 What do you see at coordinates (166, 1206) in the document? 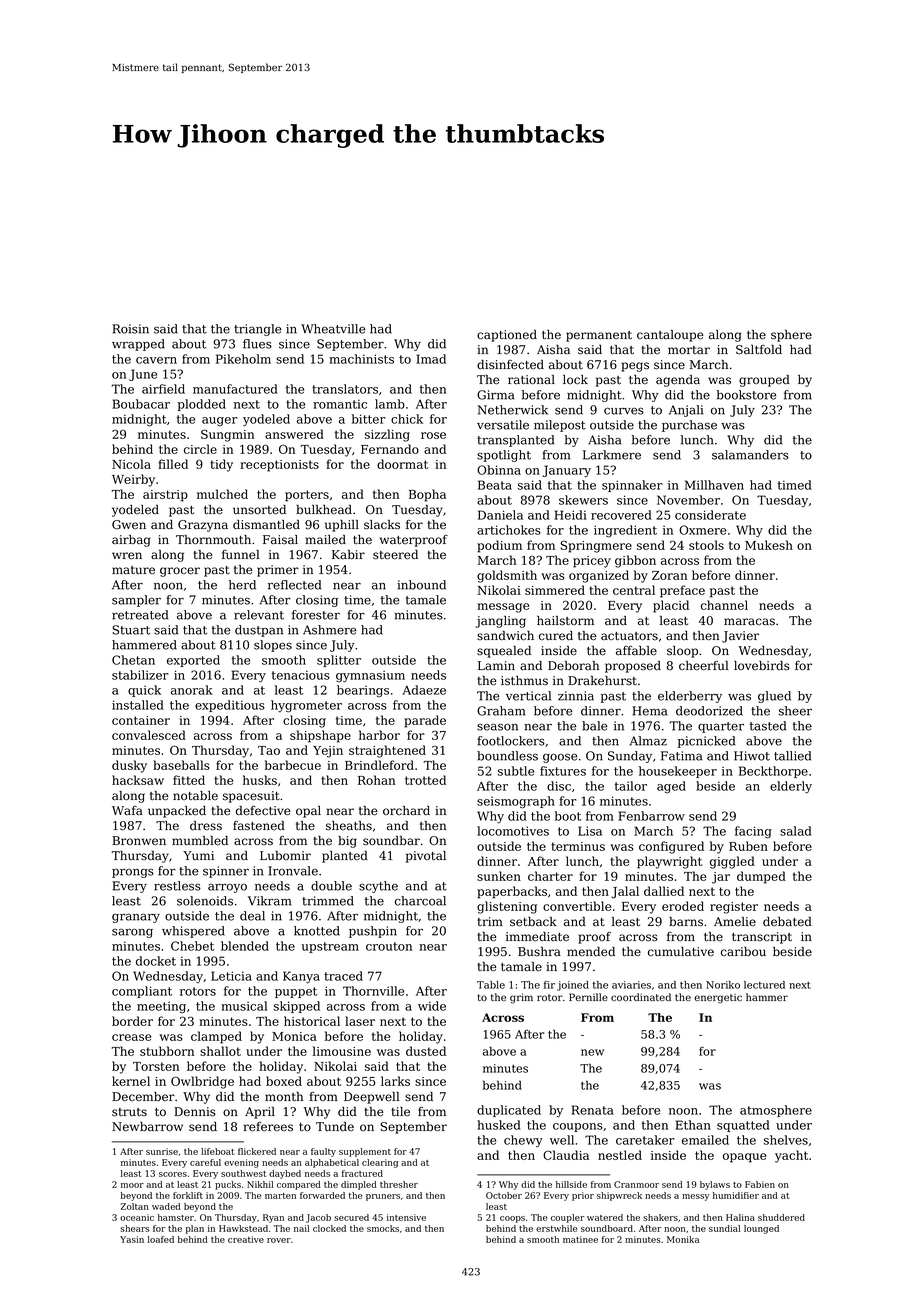
I see `waded` at bounding box center [166, 1206].
